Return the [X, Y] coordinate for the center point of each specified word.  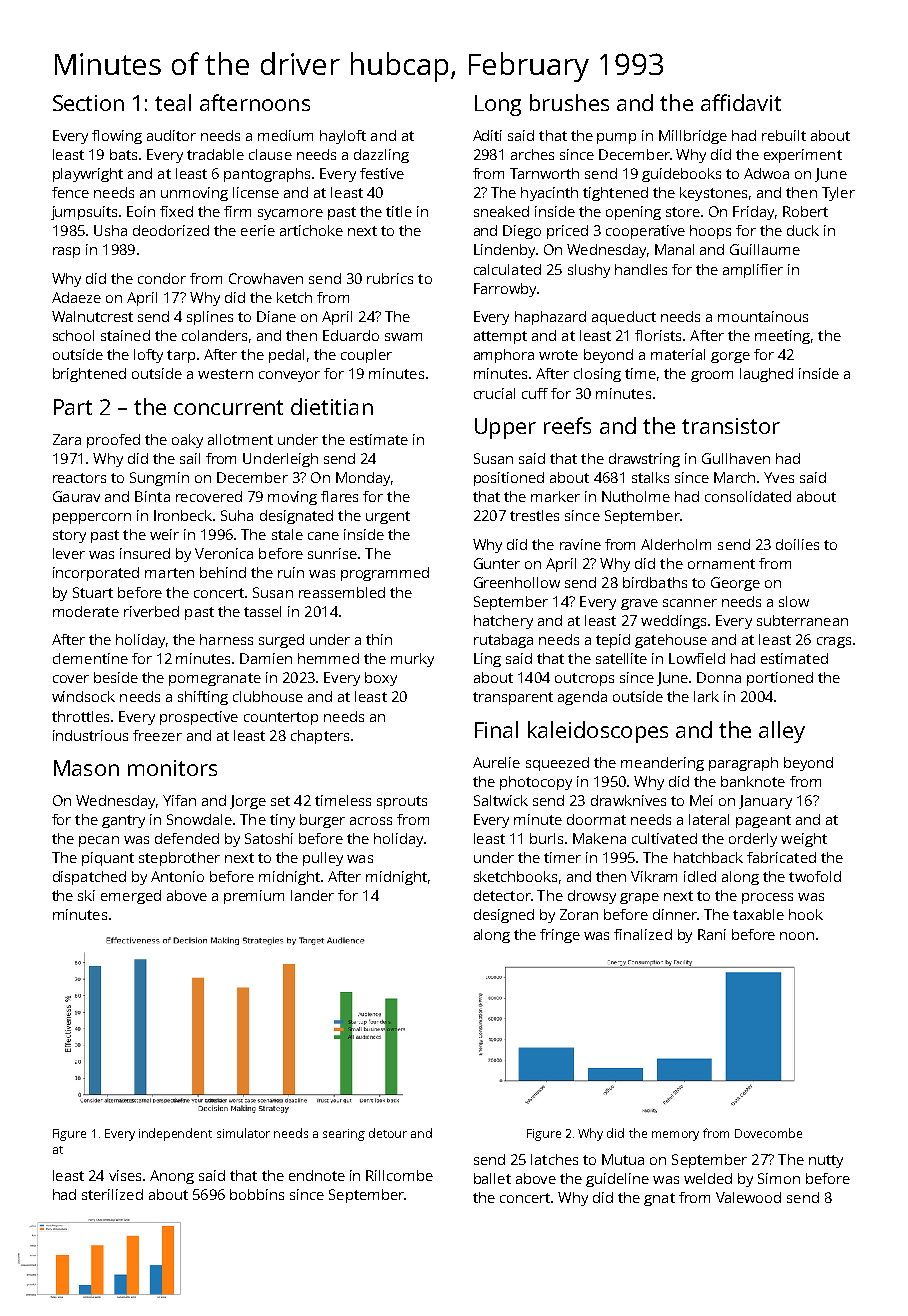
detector [502, 895]
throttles [80, 716]
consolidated [748, 496]
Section [88, 103]
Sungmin [159, 479]
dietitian [332, 406]
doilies [797, 544]
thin [379, 639]
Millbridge [693, 137]
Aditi [487, 135]
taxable [758, 914]
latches [554, 1159]
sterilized [112, 1194]
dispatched [89, 878]
